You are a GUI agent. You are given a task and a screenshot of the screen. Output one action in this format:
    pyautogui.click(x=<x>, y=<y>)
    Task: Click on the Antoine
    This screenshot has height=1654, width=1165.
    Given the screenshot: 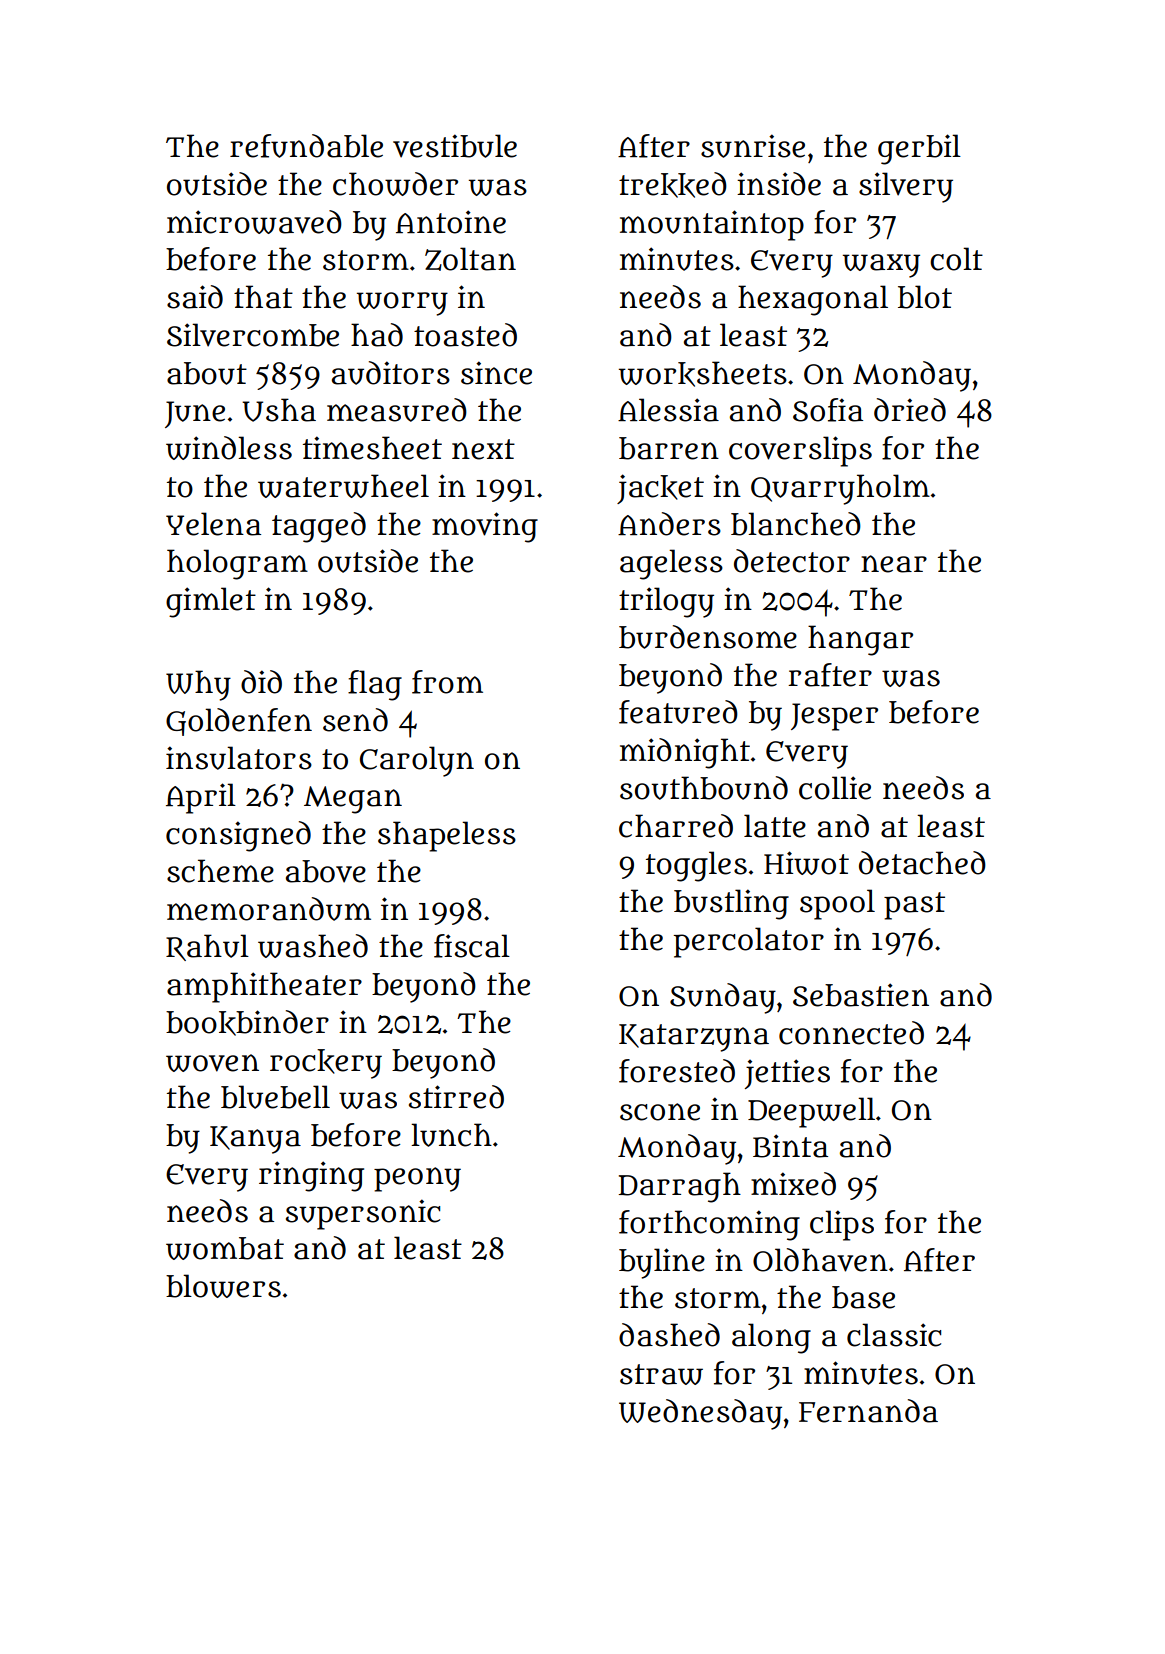 What is the action you would take?
    pyautogui.click(x=451, y=222)
